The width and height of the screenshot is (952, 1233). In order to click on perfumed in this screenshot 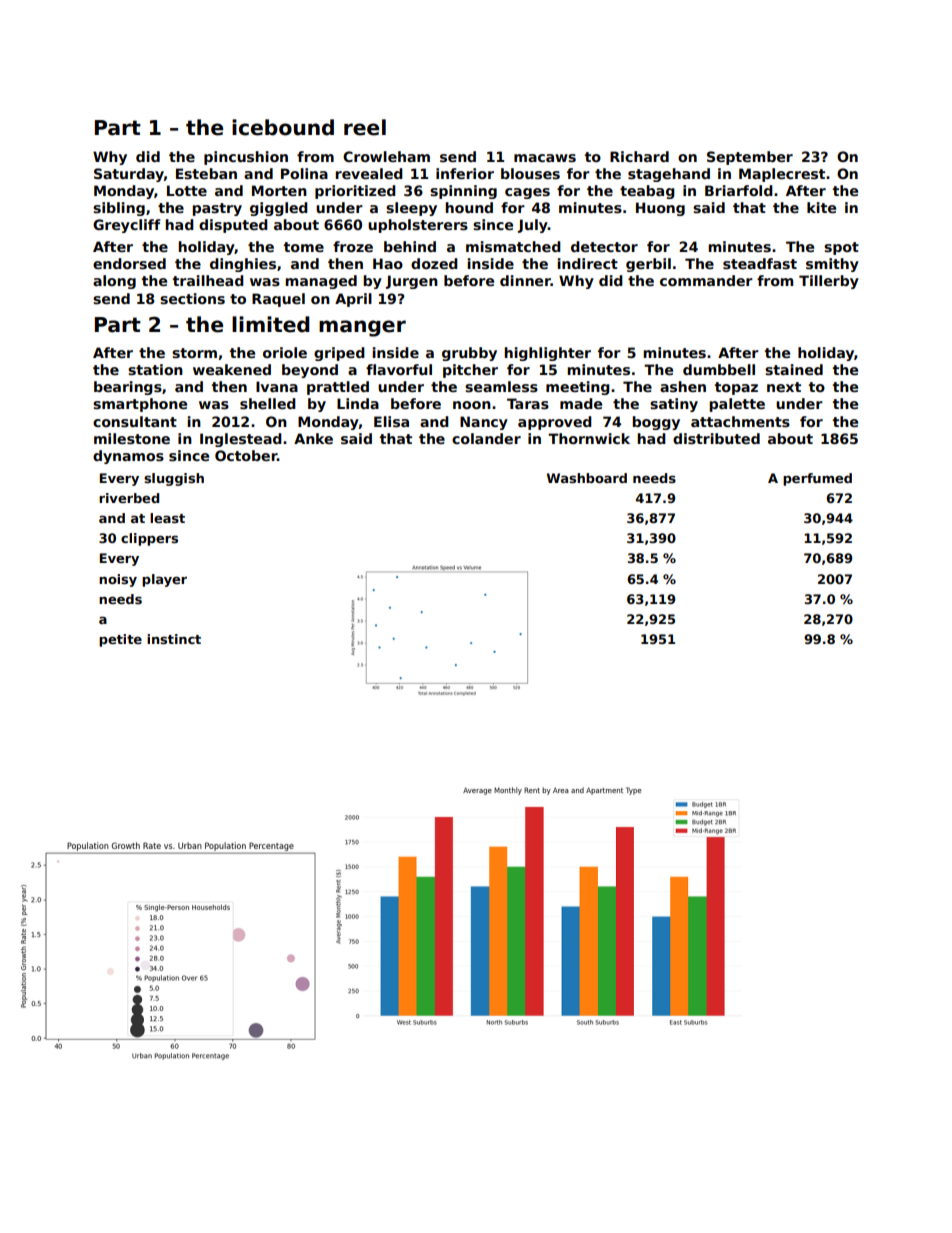, I will do `click(817, 479)`.
